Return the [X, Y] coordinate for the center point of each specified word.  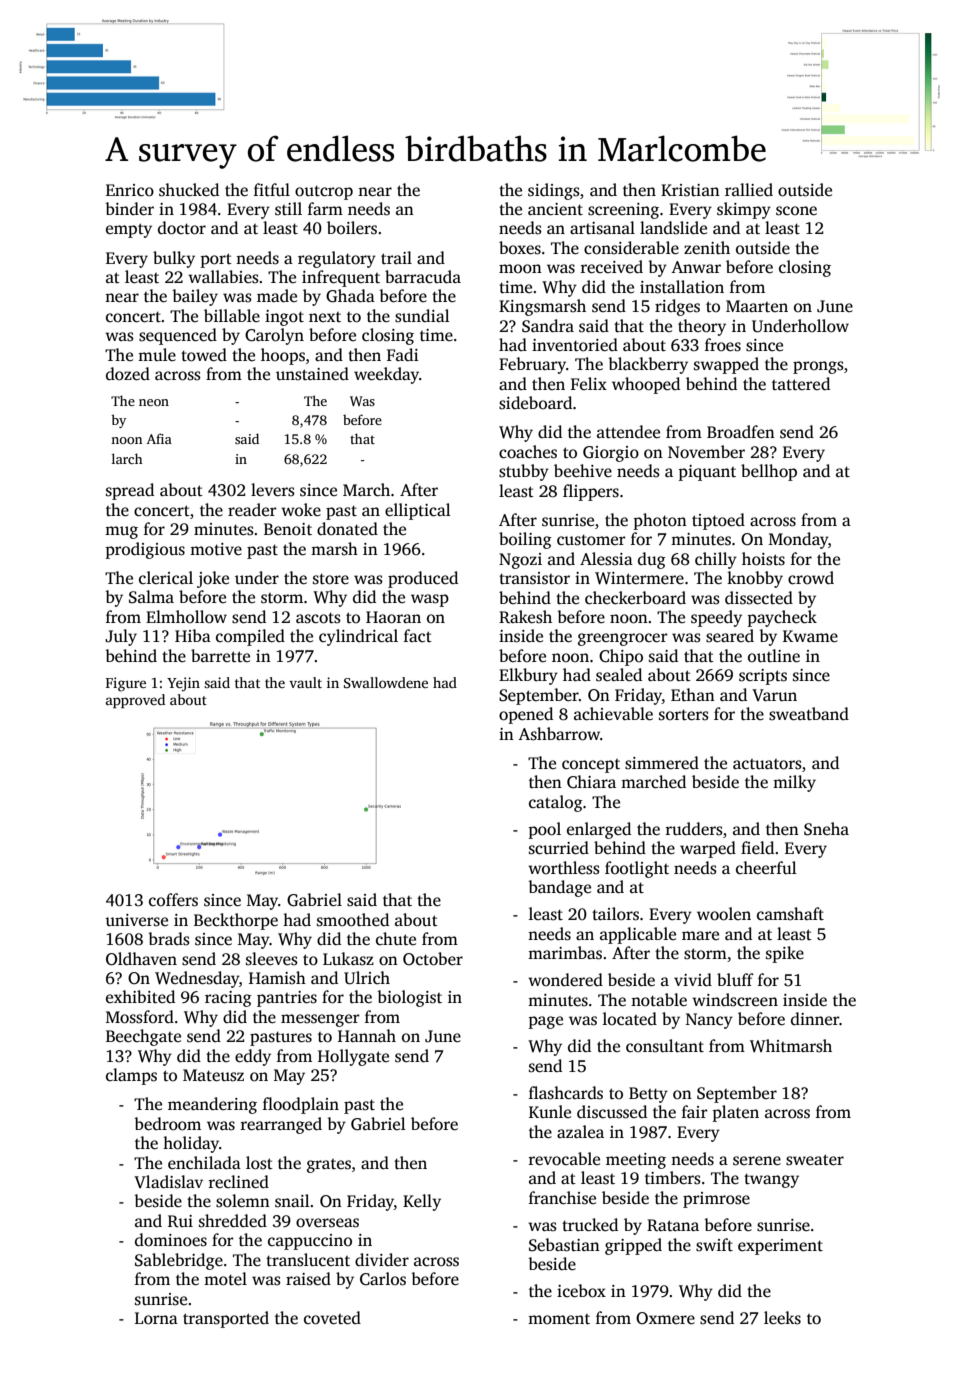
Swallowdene [386, 682]
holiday [191, 1144]
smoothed [353, 920]
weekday [386, 375]
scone [796, 211]
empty [129, 230]
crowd [811, 578]
